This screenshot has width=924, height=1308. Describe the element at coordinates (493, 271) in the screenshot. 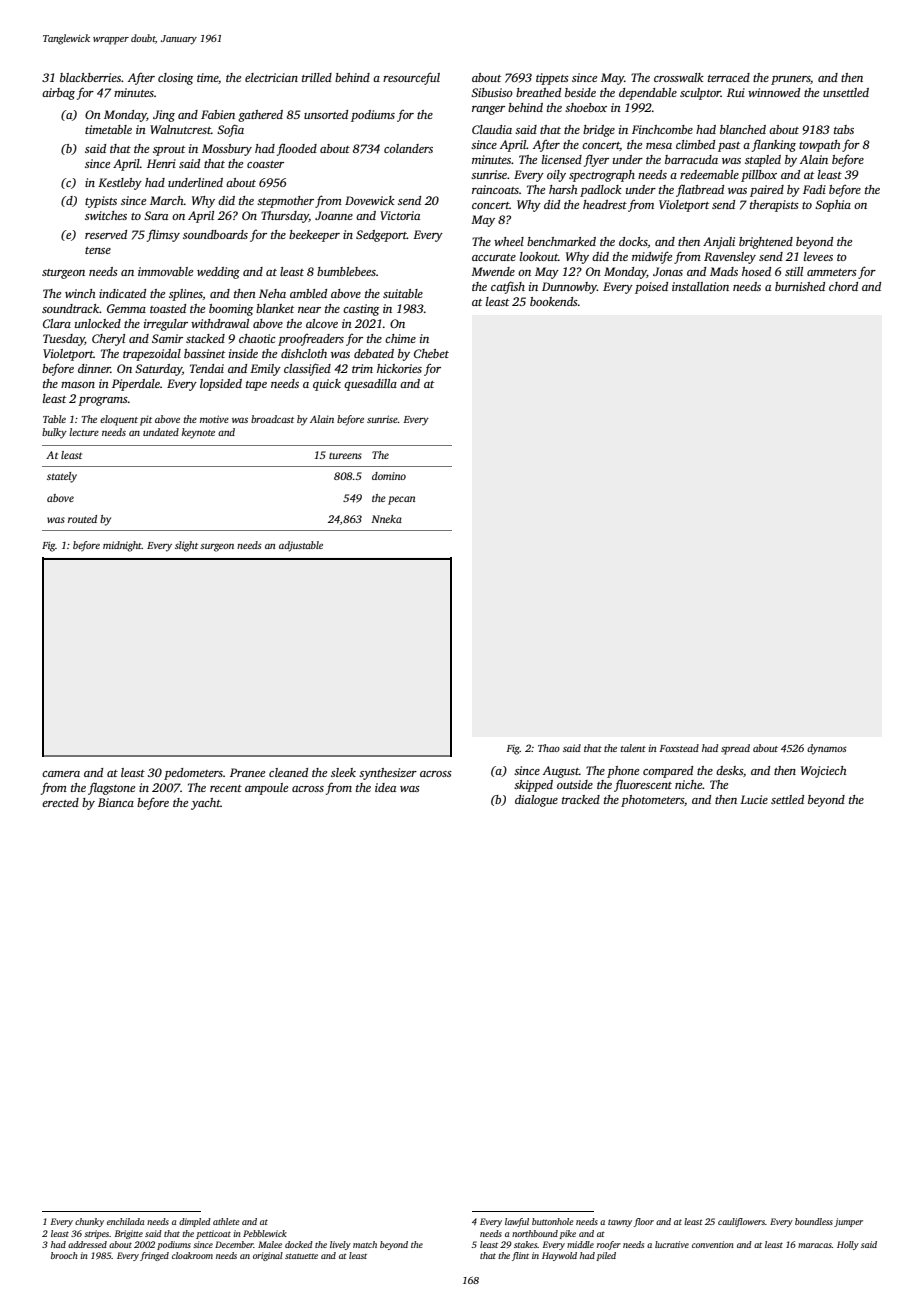

I see `Mwende` at that location.
